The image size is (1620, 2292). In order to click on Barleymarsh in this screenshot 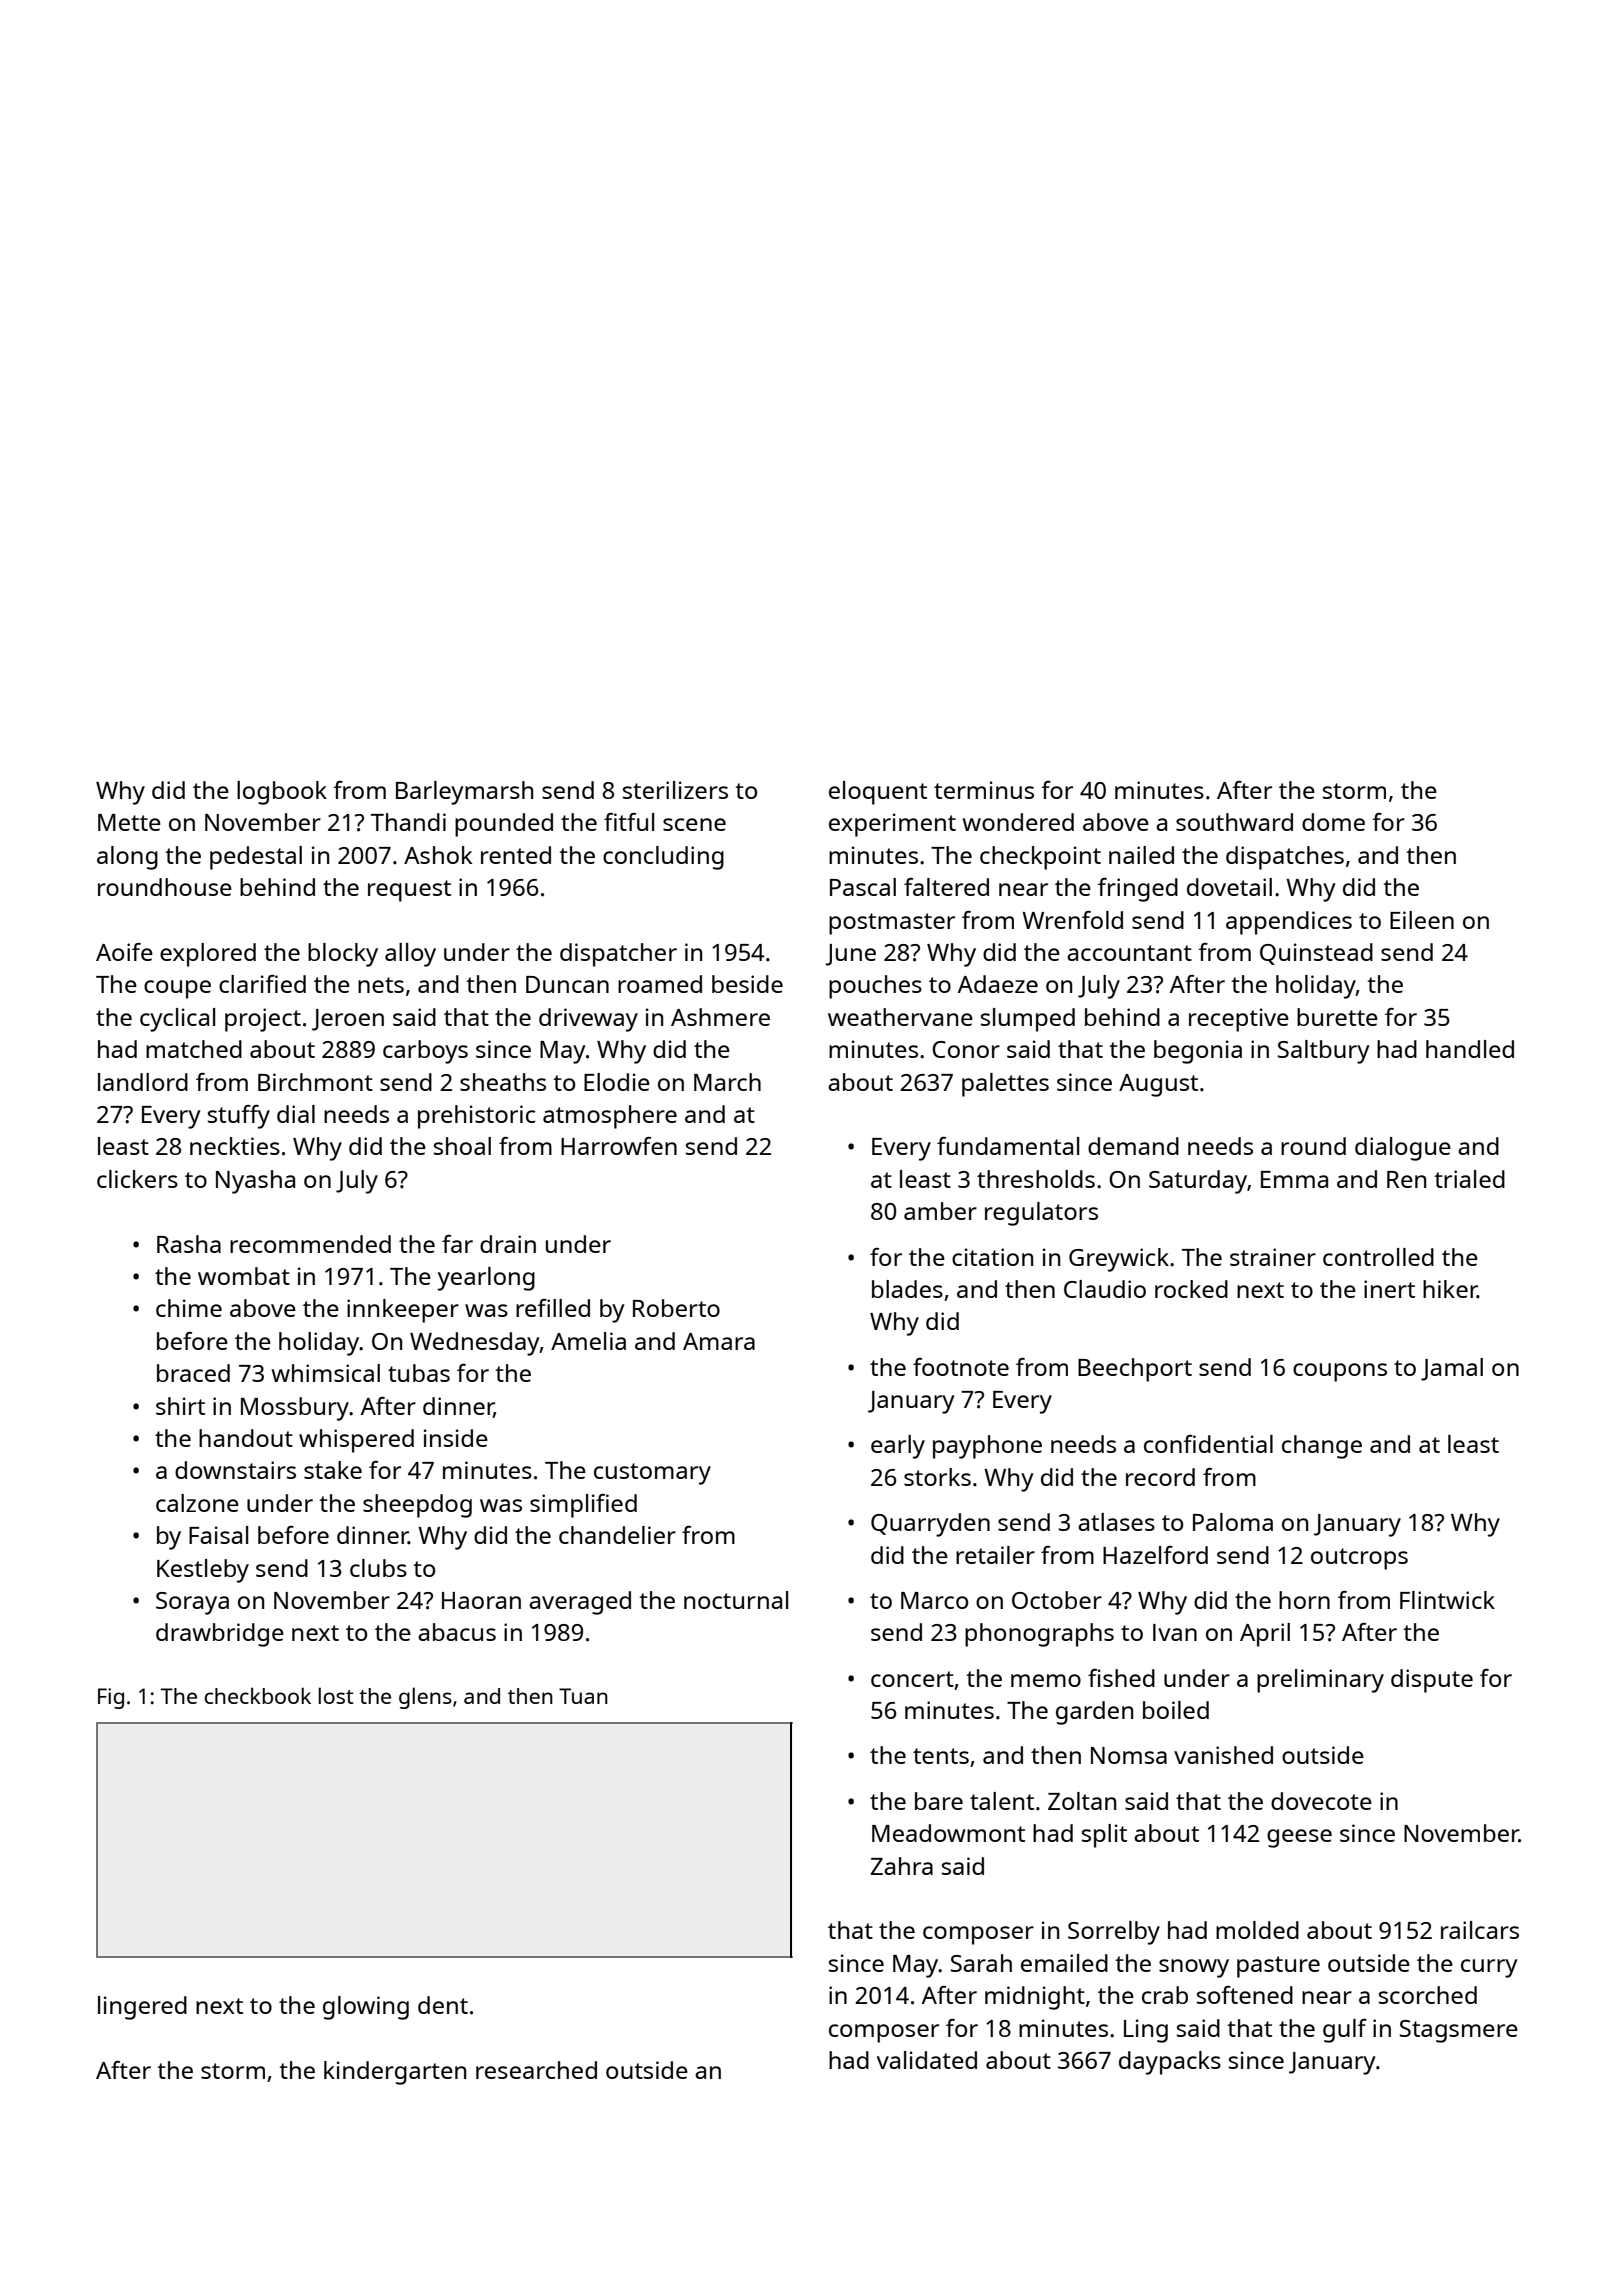, I will do `click(464, 793)`.
